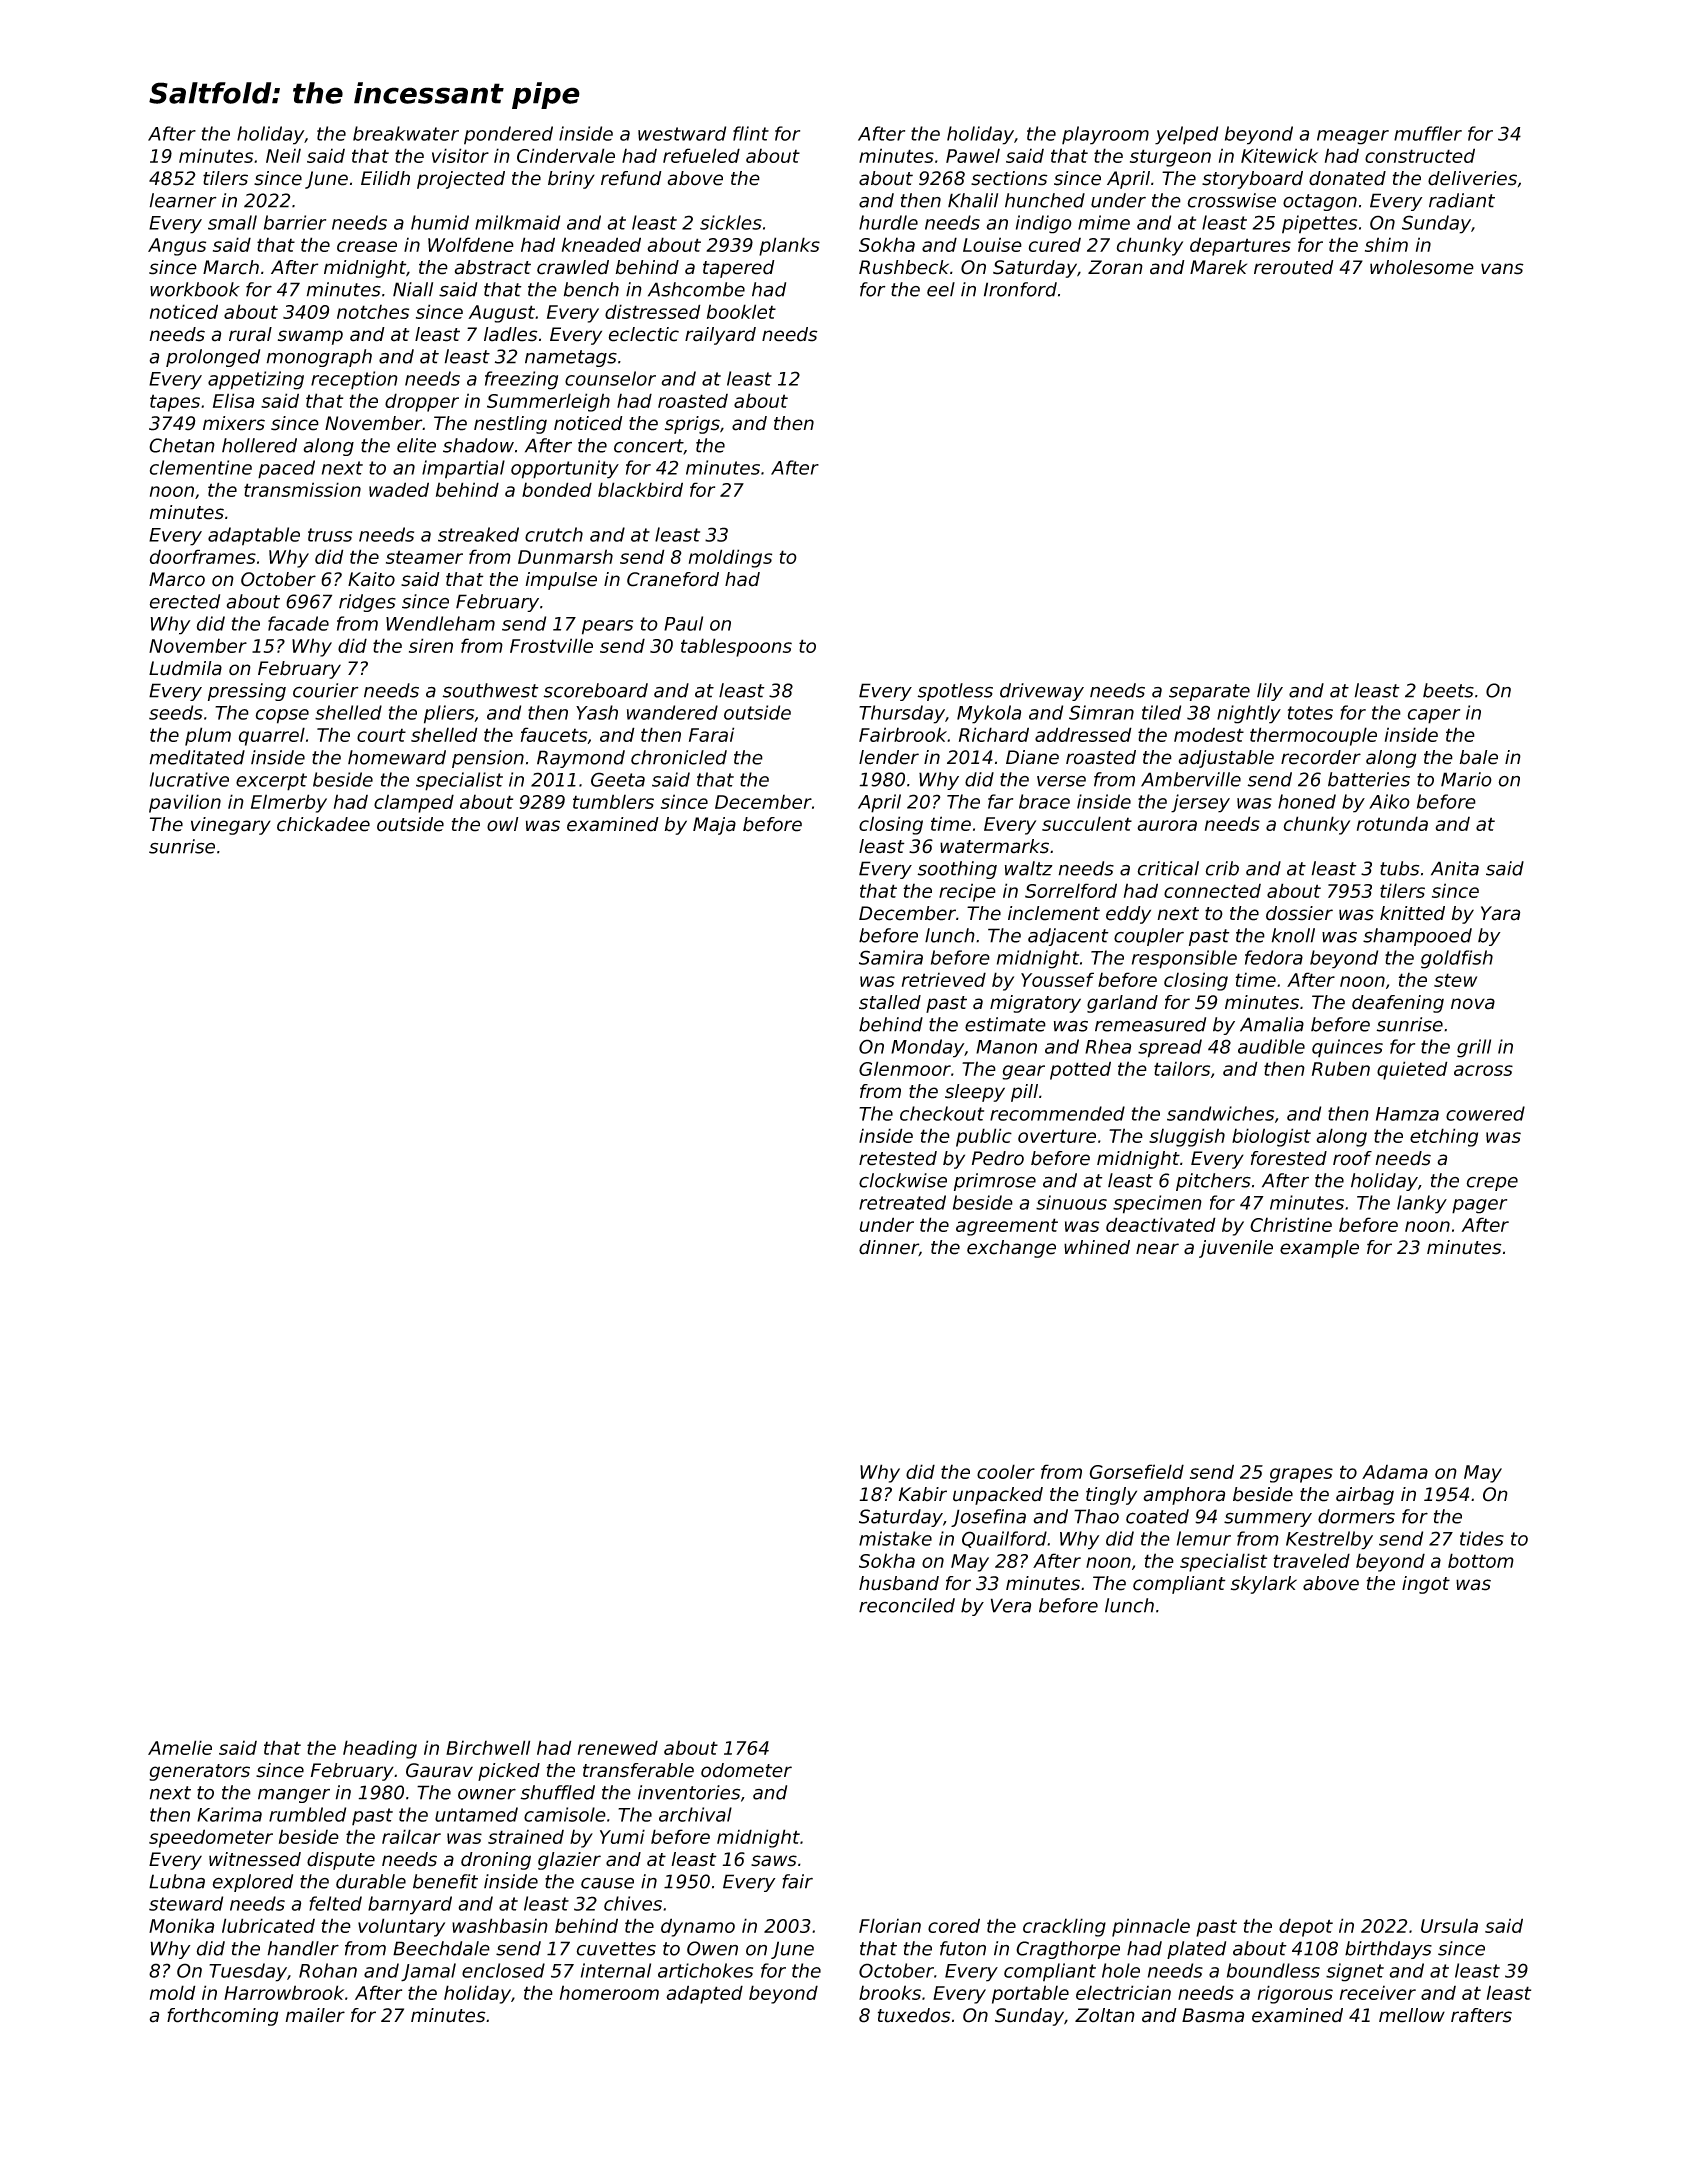  I want to click on Neil, so click(283, 155).
